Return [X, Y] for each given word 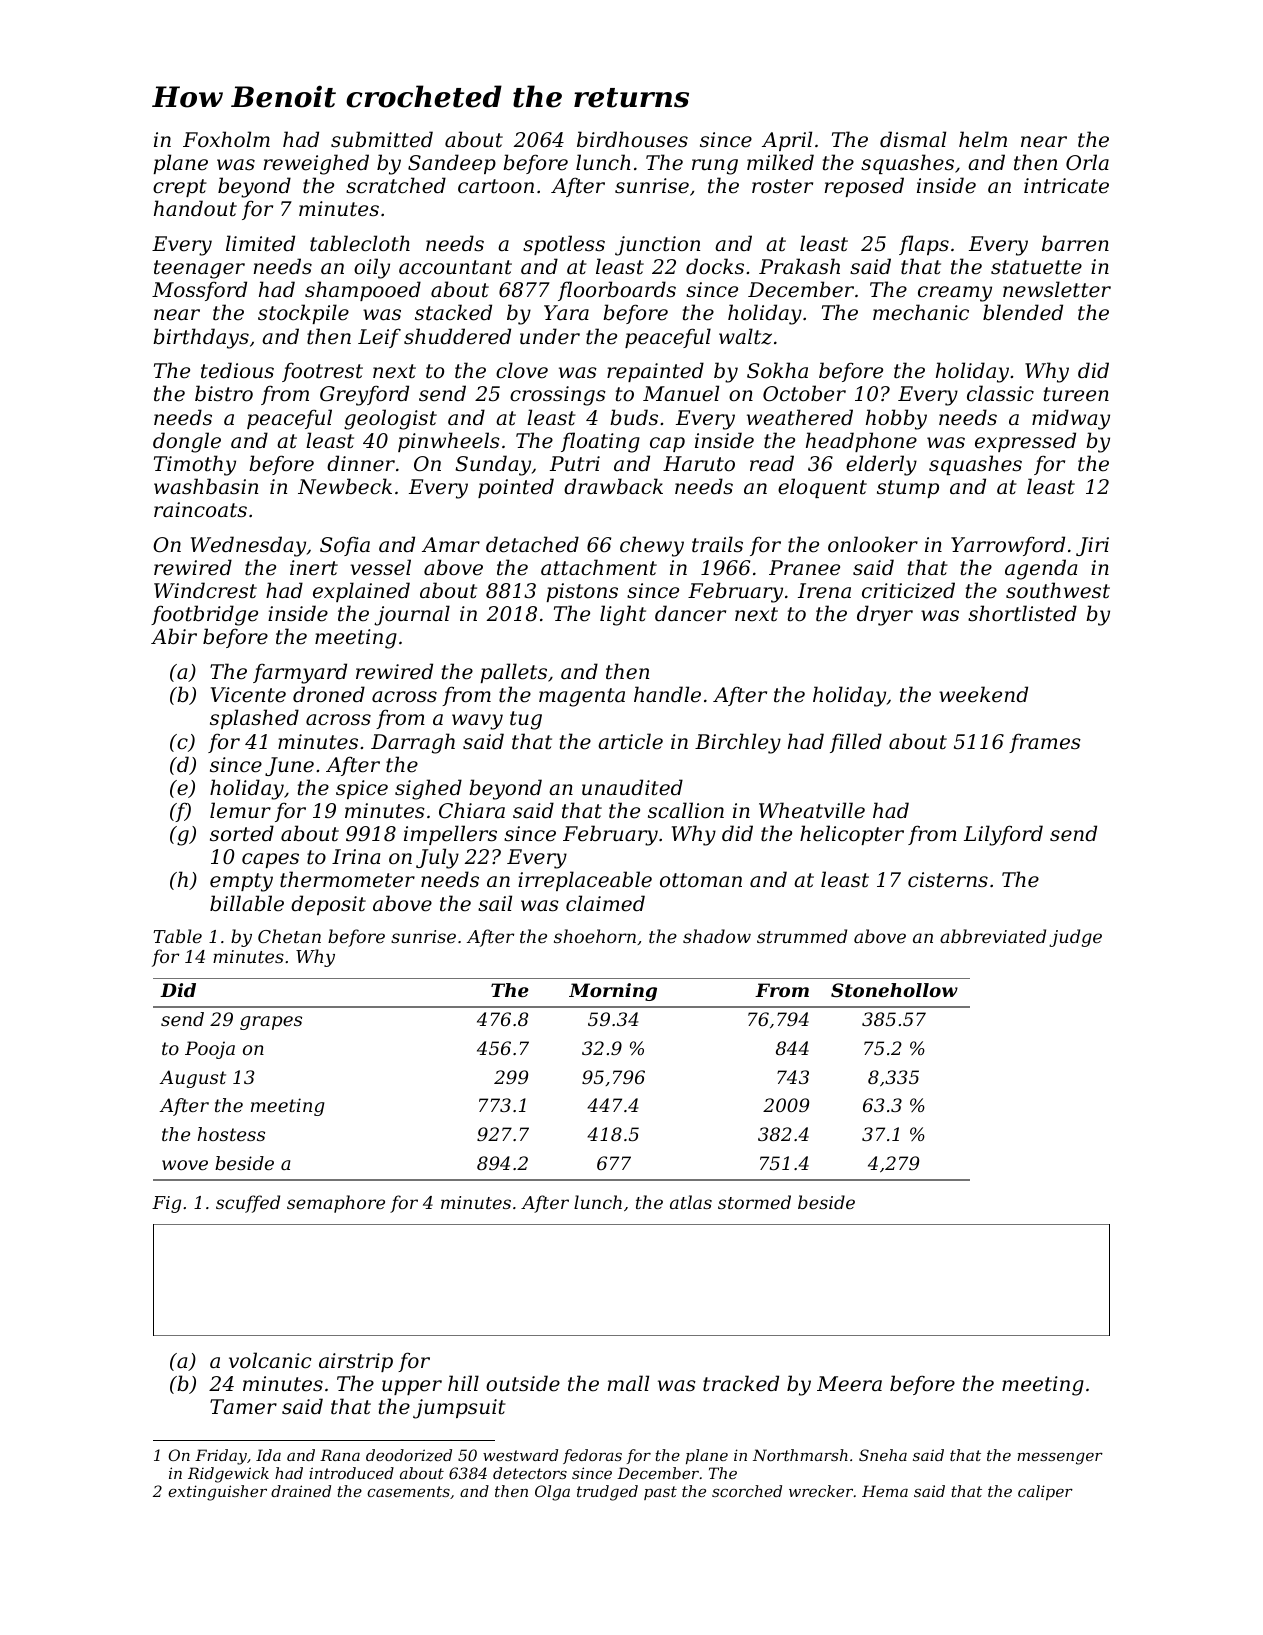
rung [715, 167]
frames [1045, 743]
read [772, 463]
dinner [361, 463]
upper [412, 1387]
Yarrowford [1008, 546]
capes [270, 860]
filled [856, 743]
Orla [1087, 162]
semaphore [336, 1204]
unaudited [632, 787]
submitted [382, 139]
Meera [849, 1384]
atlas [691, 1202]
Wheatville [812, 810]
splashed [254, 719]
